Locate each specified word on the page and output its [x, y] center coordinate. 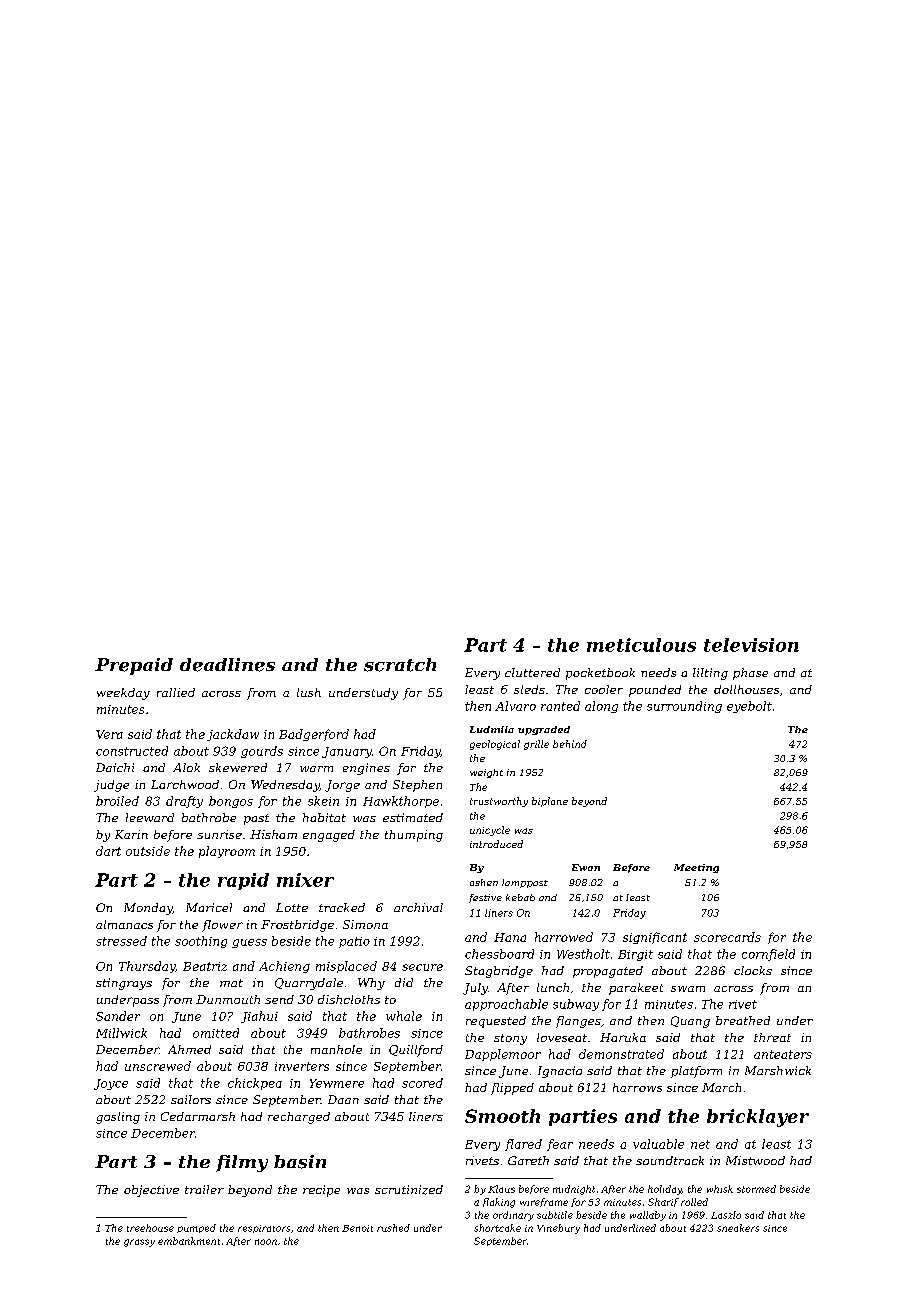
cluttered [532, 672]
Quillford [416, 1051]
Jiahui [259, 1017]
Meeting [696, 868]
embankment [189, 1241]
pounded [655, 691]
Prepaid [134, 666]
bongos [231, 802]
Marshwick [778, 1070]
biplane [550, 802]
